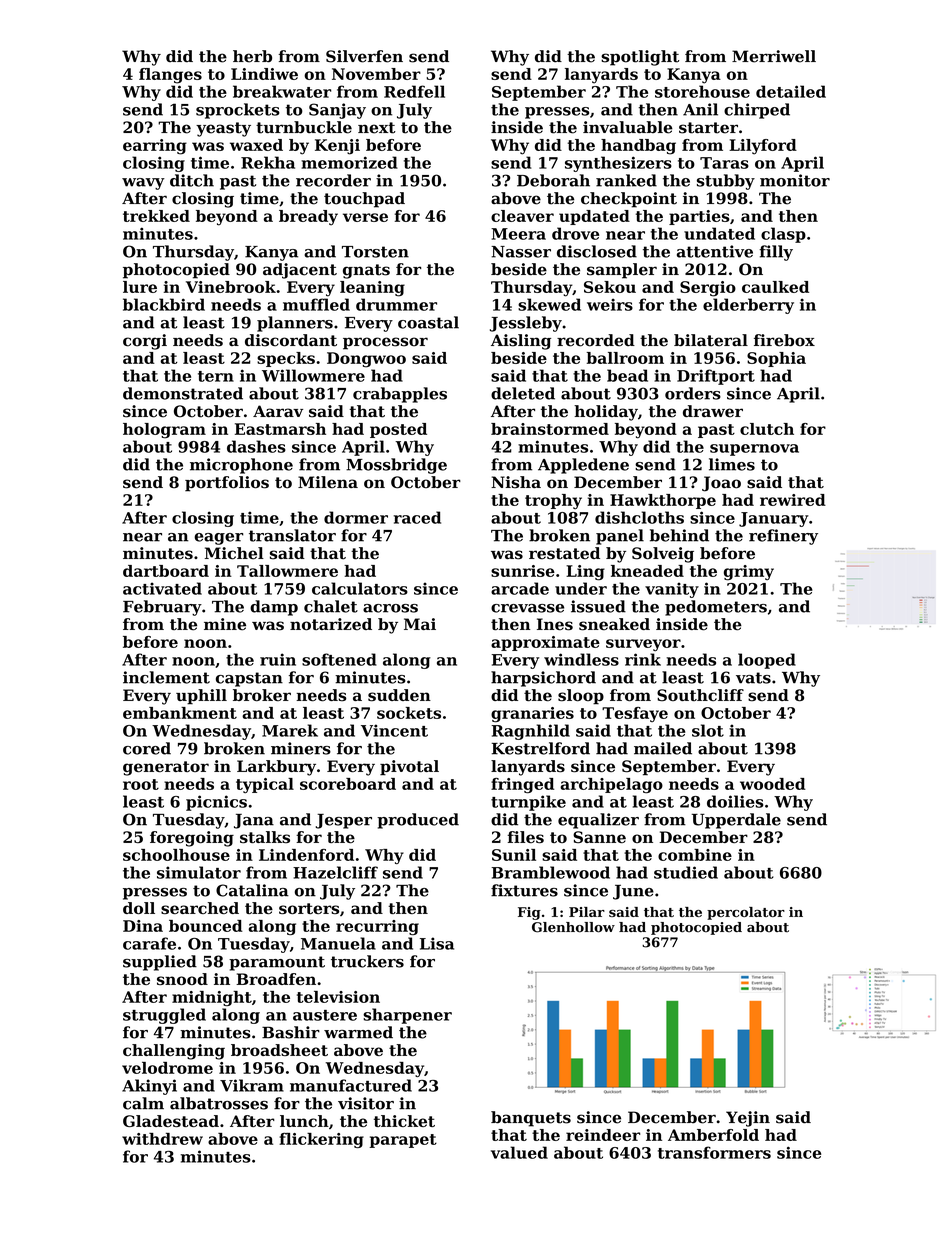  I want to click on gnats, so click(366, 271).
